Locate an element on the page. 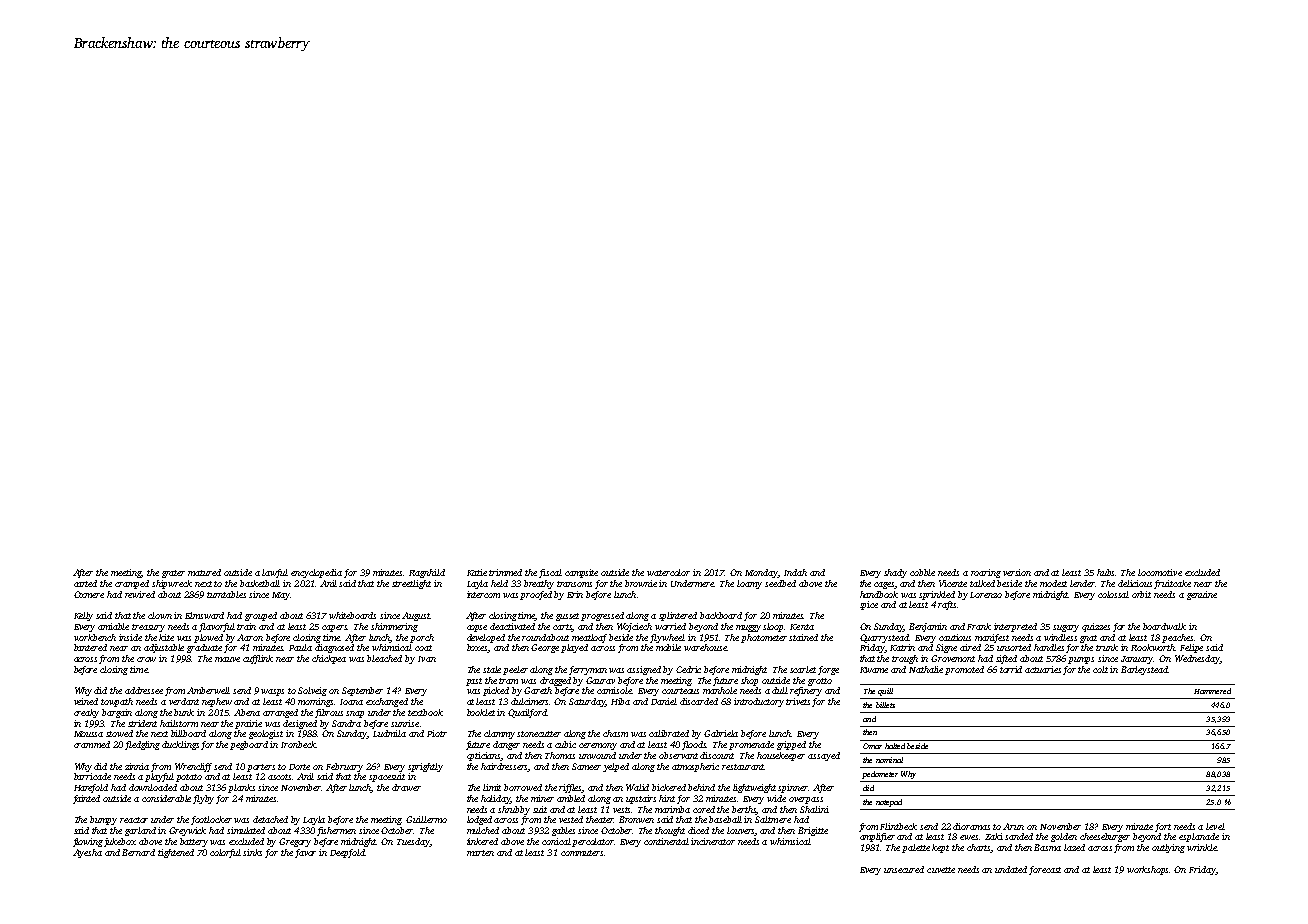 The image size is (1308, 924). breathy is located at coordinates (539, 584).
